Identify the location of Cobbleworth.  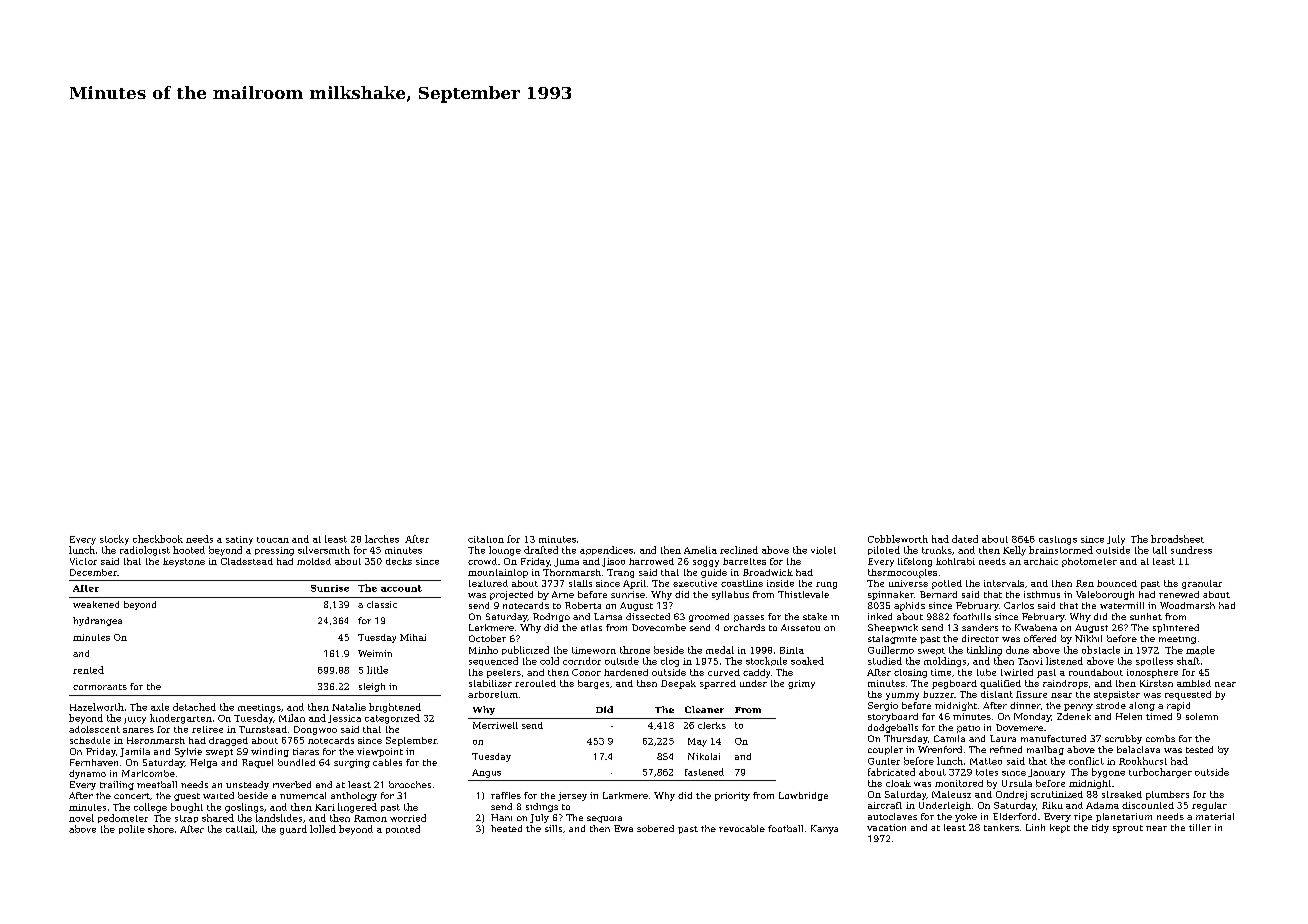
(898, 539).
